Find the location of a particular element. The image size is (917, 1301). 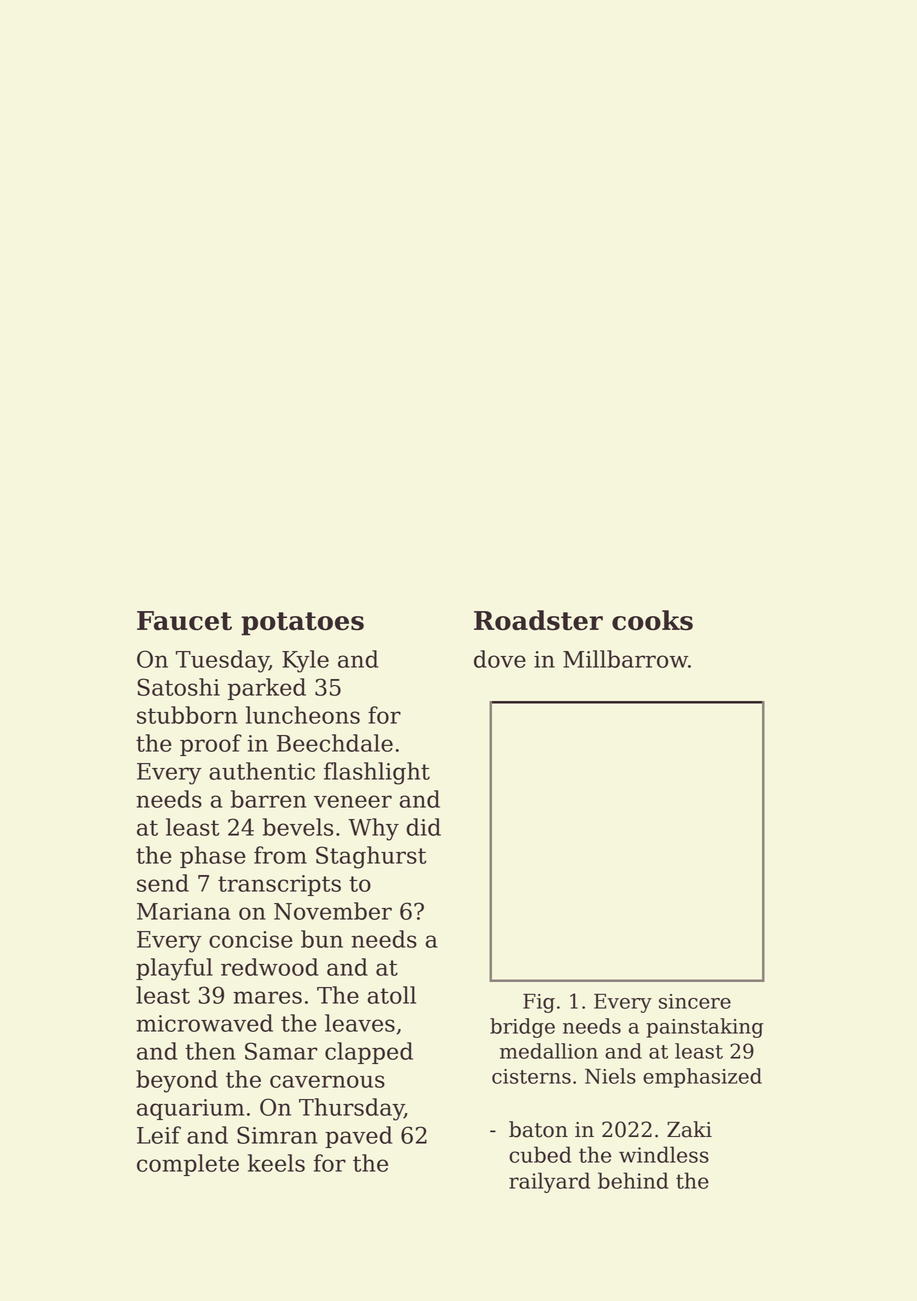

send is located at coordinates (163, 883).
